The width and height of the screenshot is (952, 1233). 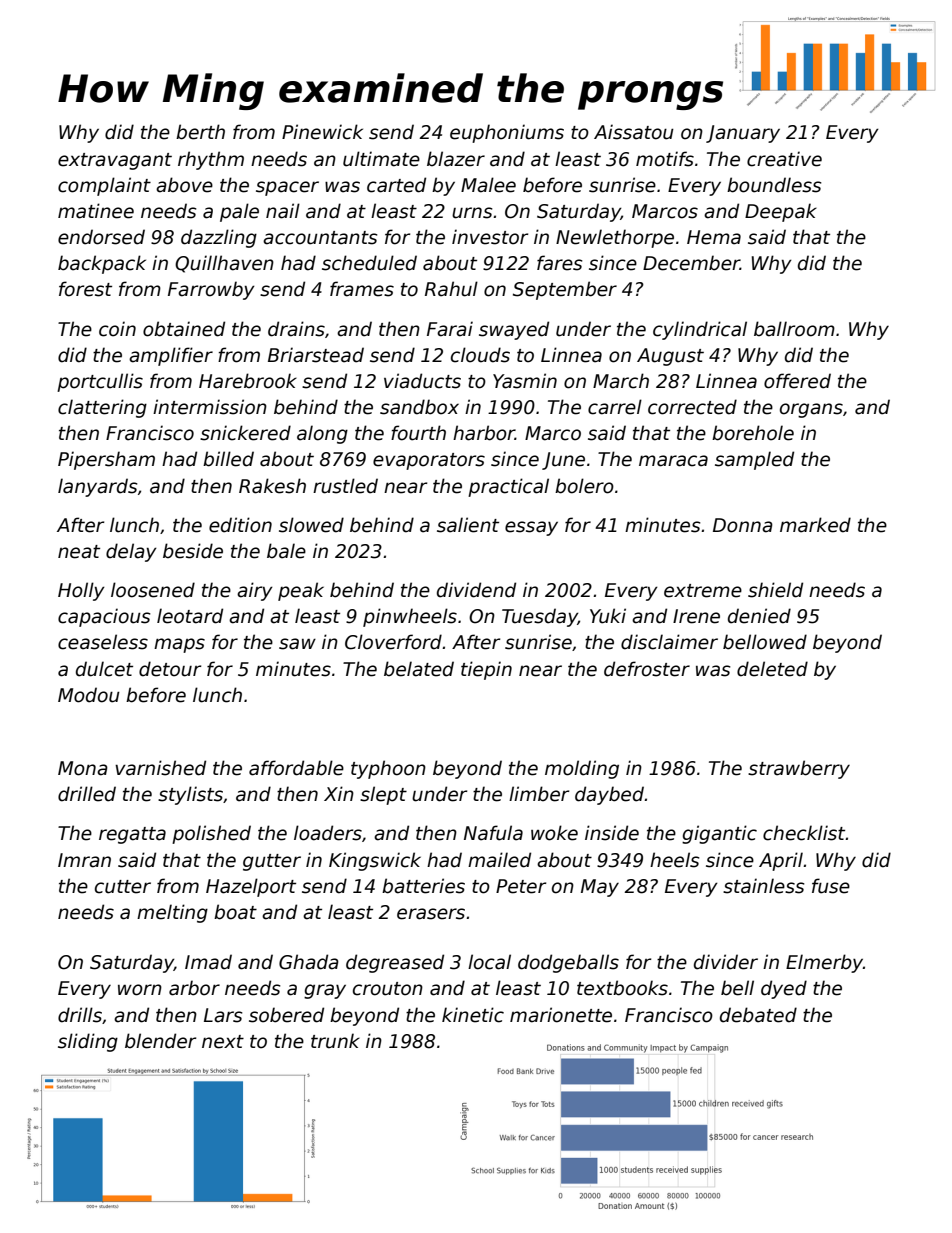 What do you see at coordinates (296, 768) in the screenshot?
I see `affordable` at bounding box center [296, 768].
